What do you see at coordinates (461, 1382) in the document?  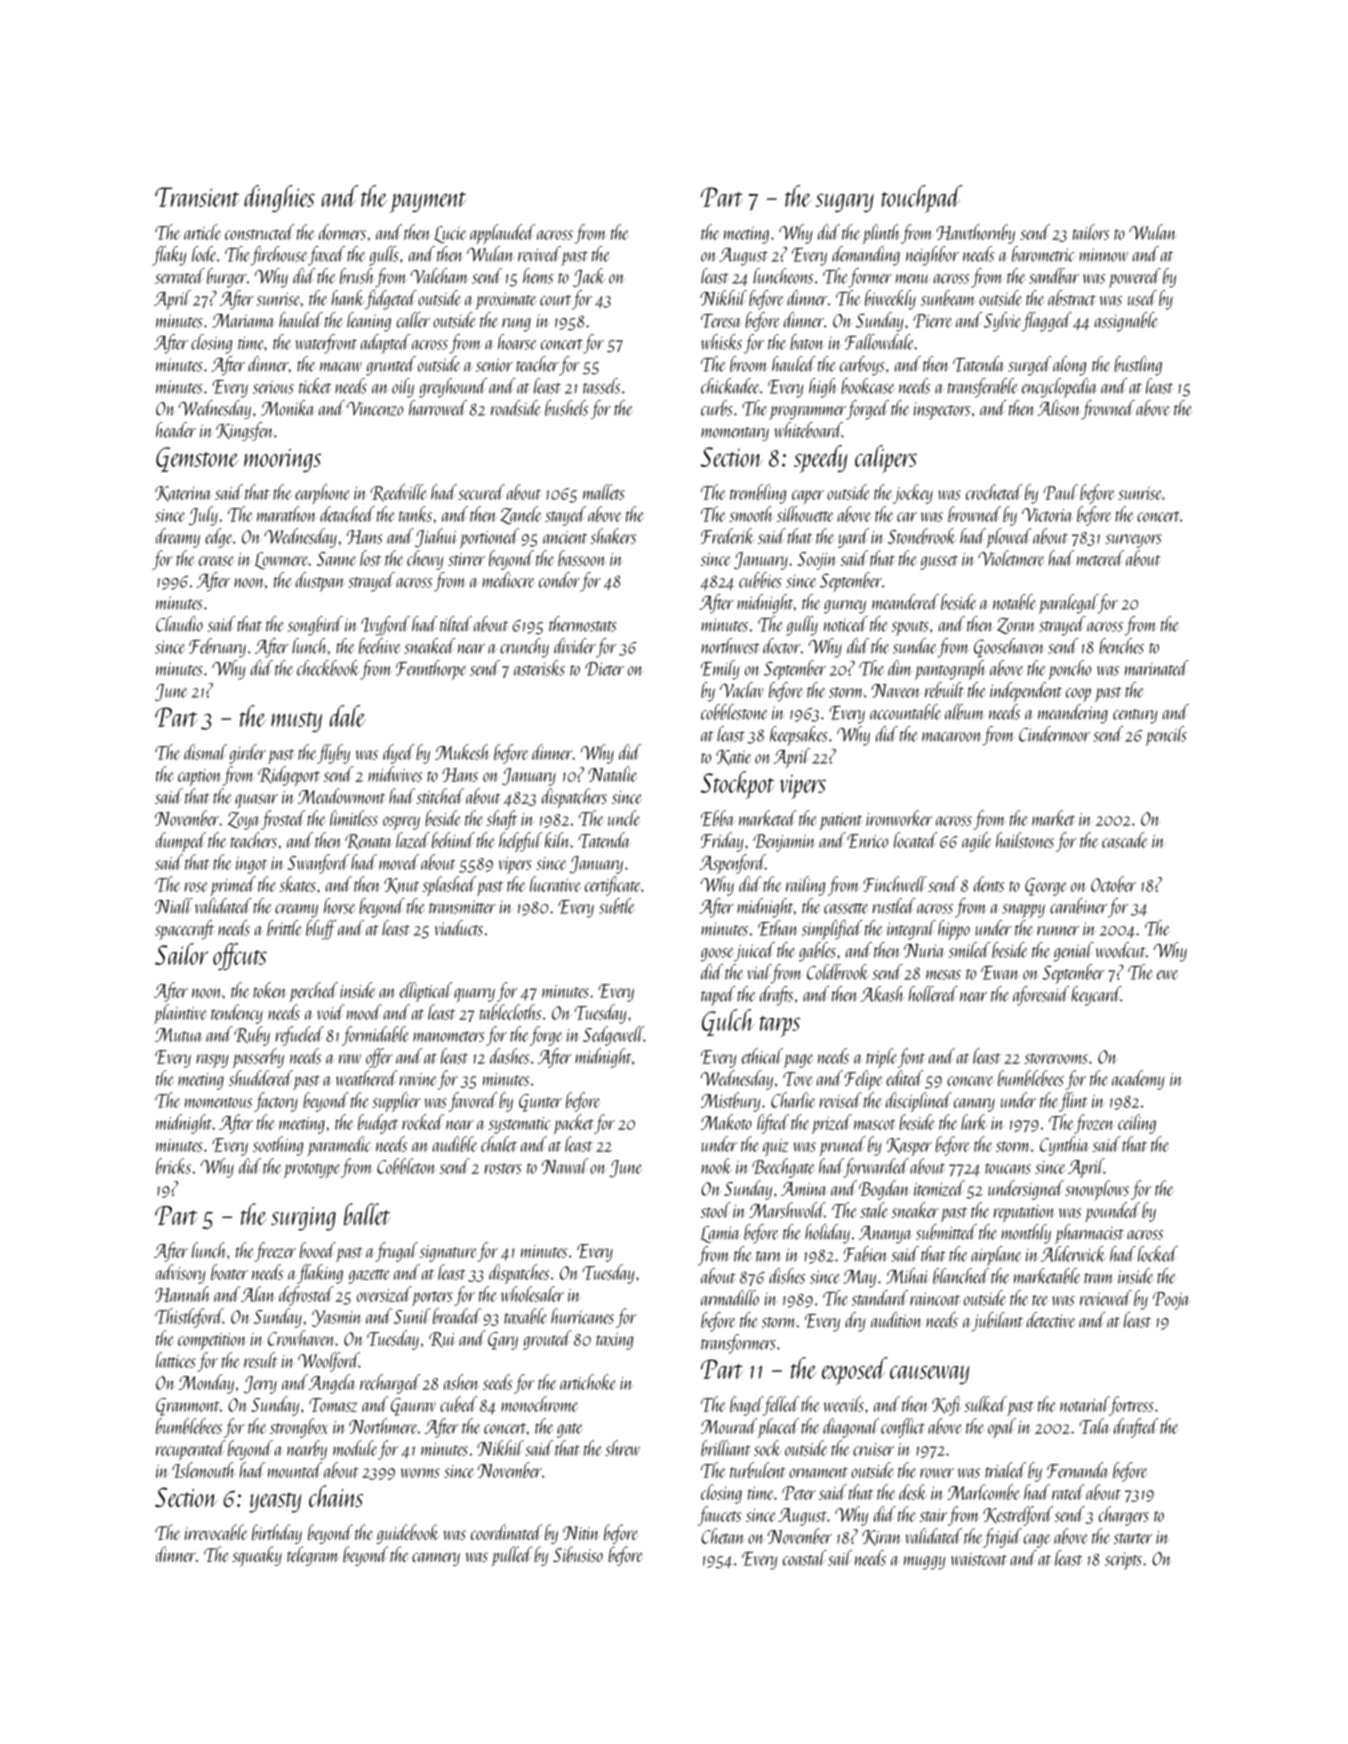 I see `ashen` at bounding box center [461, 1382].
